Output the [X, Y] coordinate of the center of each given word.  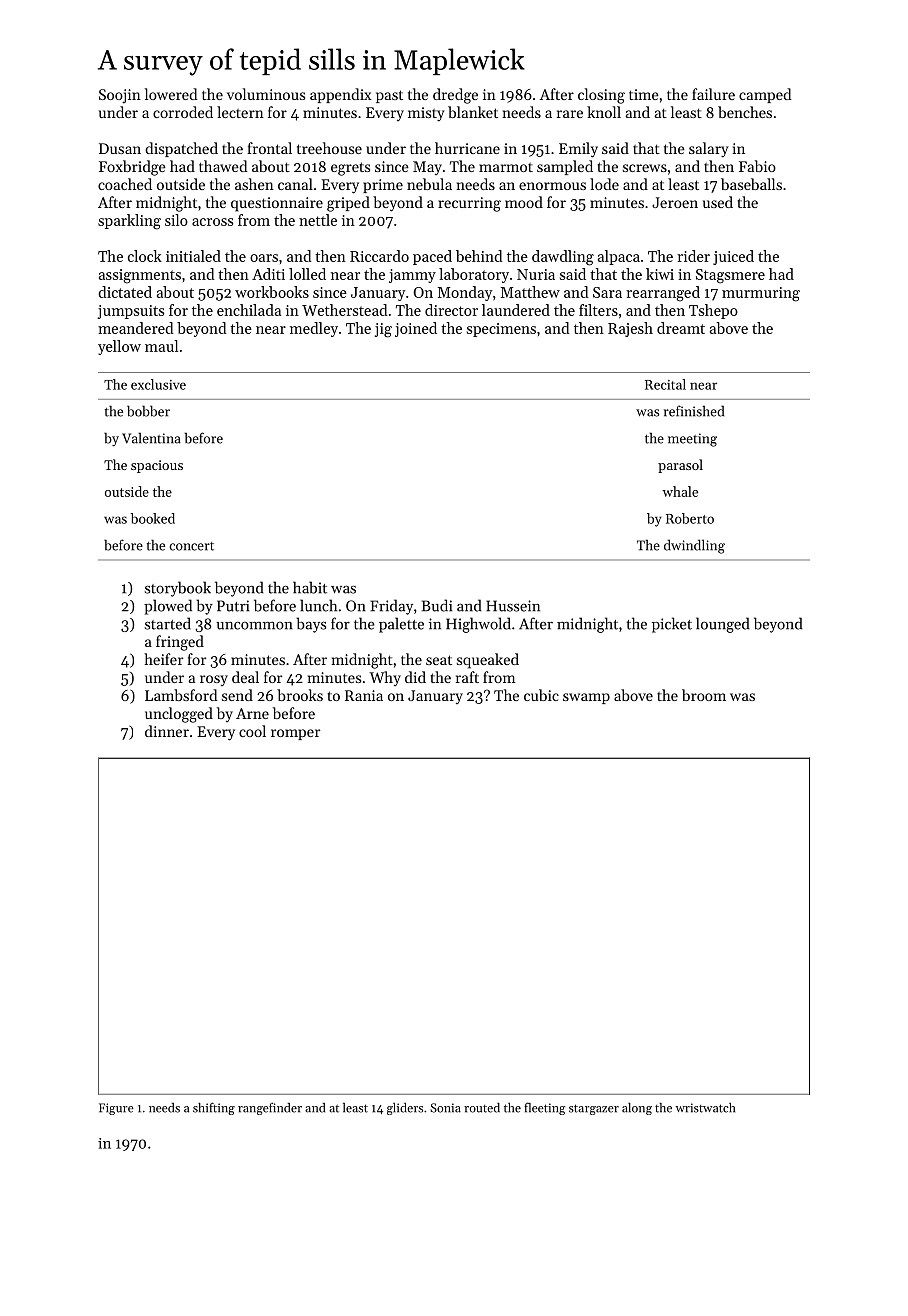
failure [713, 94]
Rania [364, 695]
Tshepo [713, 311]
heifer [163, 659]
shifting [214, 1108]
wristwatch [705, 1108]
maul [161, 346]
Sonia [445, 1108]
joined [416, 329]
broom [704, 695]
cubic [541, 695]
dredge [455, 96]
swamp [586, 698]
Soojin [120, 96]
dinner [167, 731]
